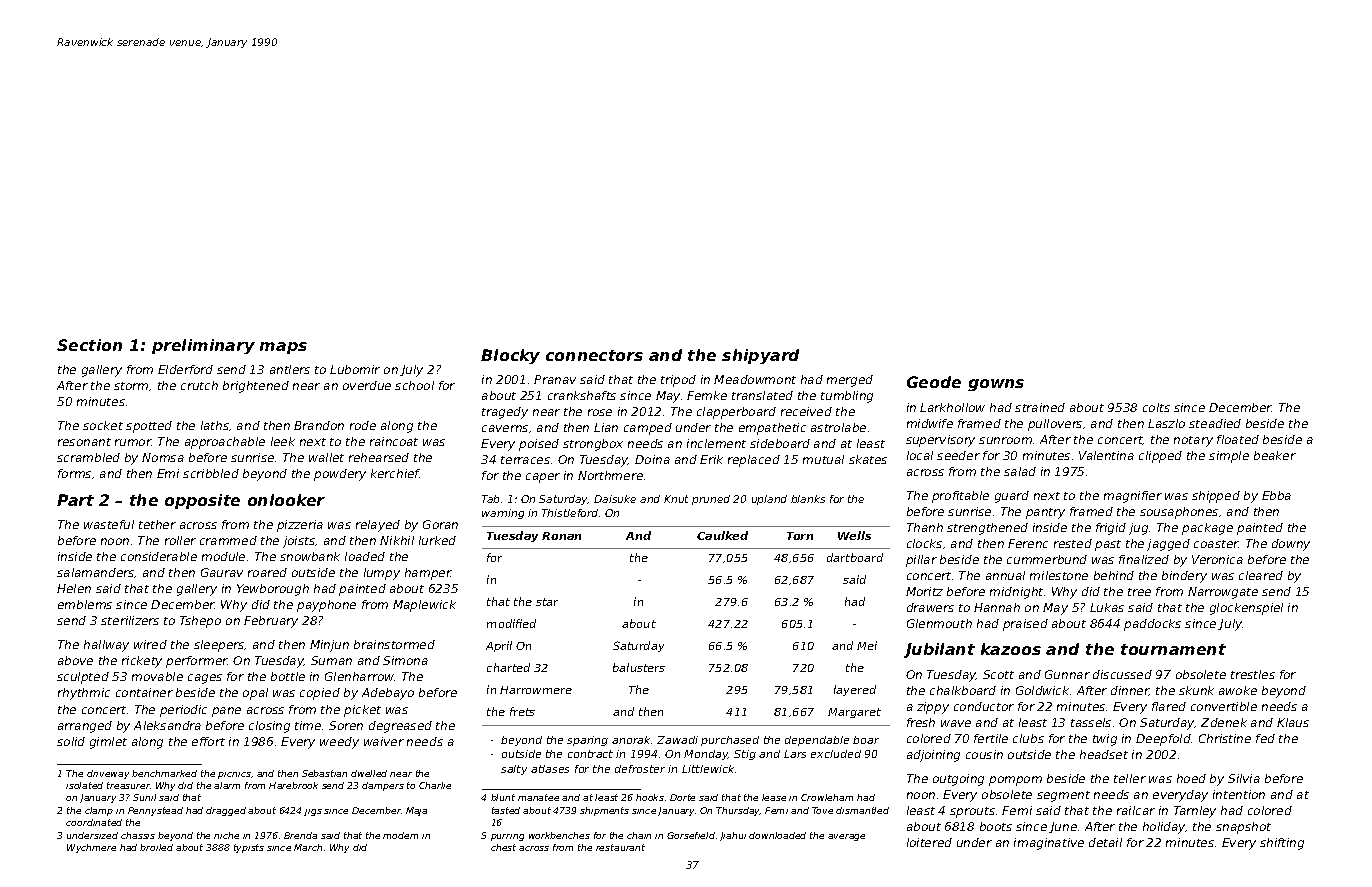  What do you see at coordinates (163, 457) in the screenshot?
I see `Nomsa` at bounding box center [163, 457].
